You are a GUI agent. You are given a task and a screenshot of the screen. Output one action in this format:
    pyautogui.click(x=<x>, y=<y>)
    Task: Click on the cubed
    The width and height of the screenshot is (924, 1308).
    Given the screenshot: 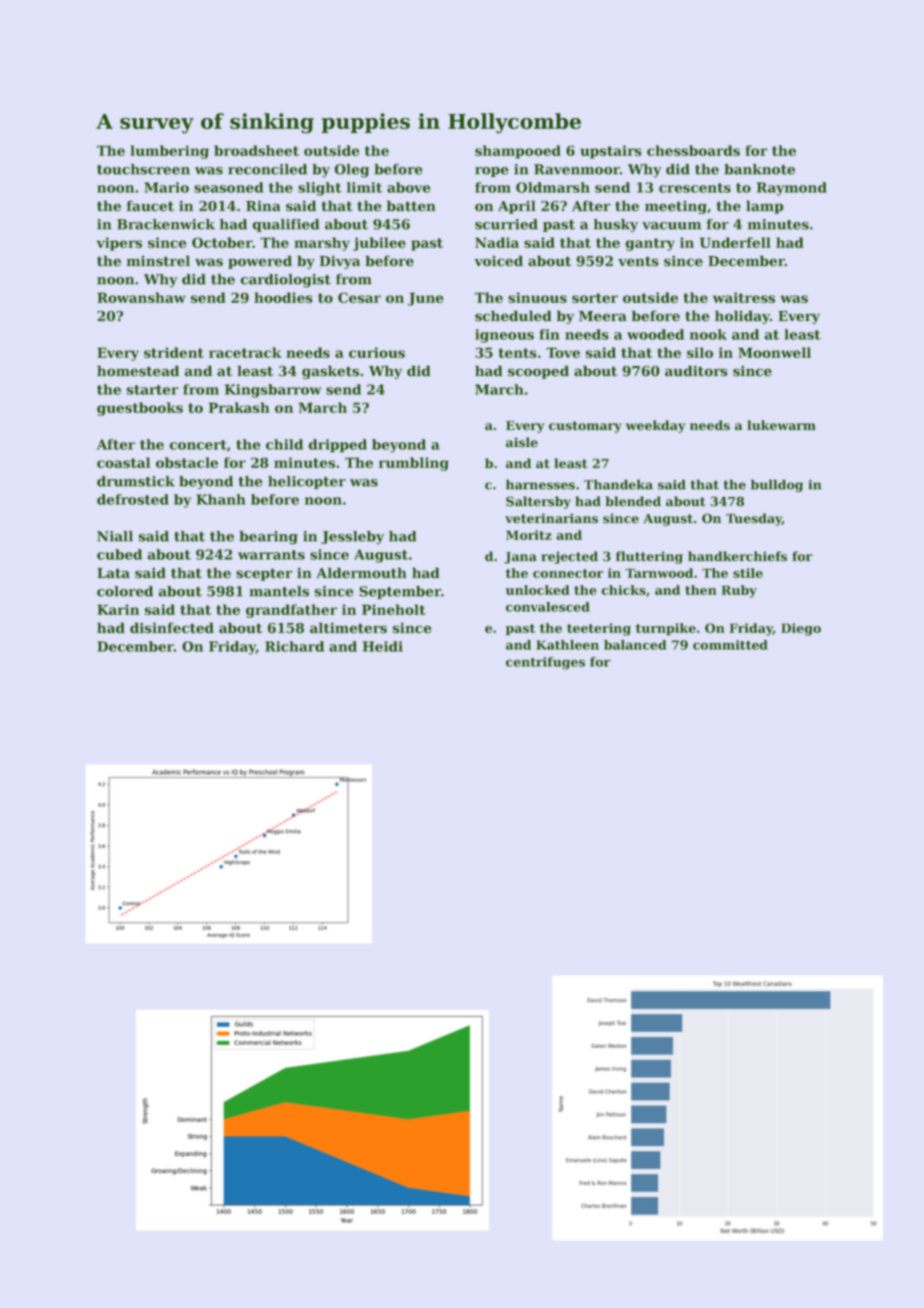 What is the action you would take?
    pyautogui.click(x=119, y=554)
